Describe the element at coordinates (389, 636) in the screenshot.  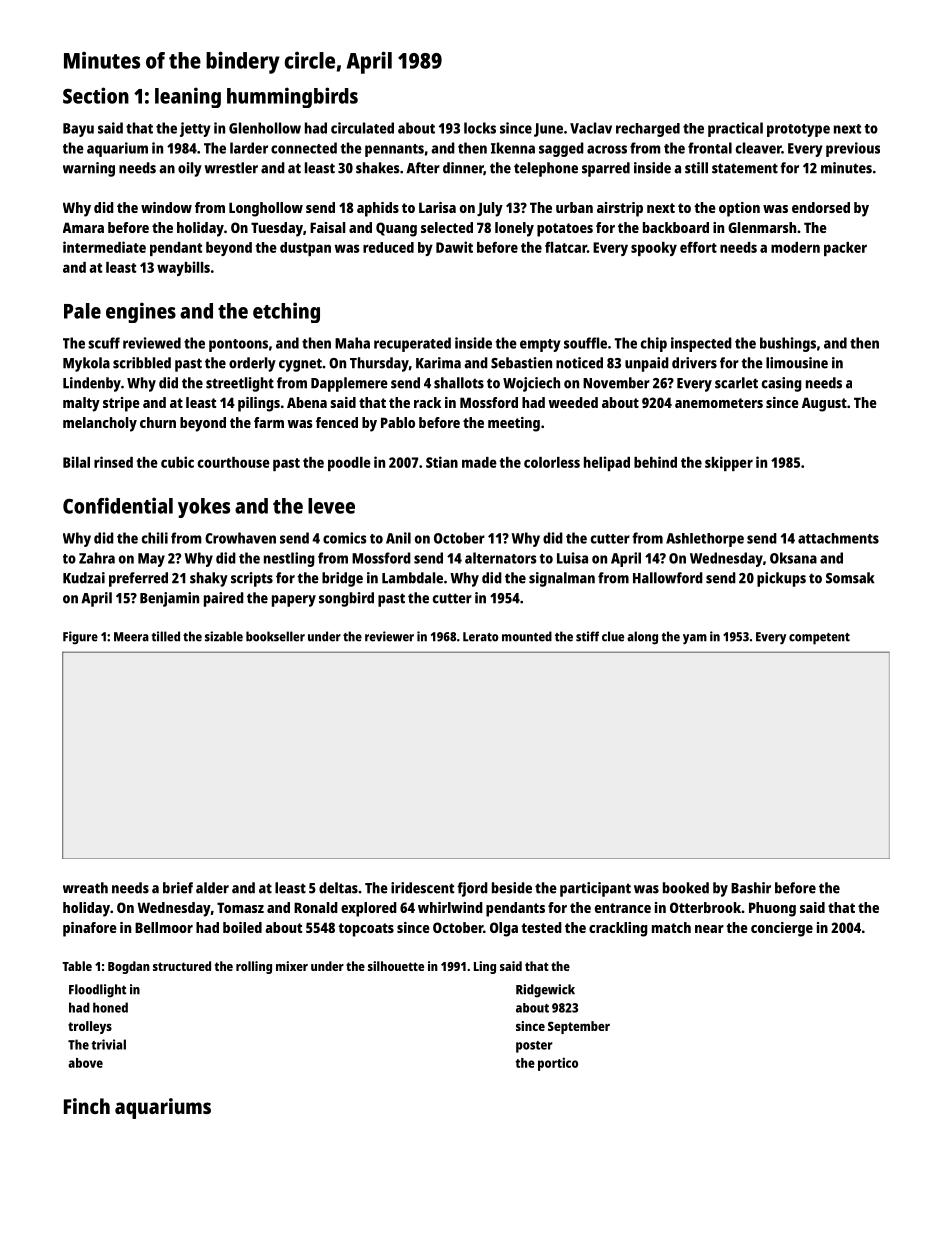
I see `reviewer` at that location.
